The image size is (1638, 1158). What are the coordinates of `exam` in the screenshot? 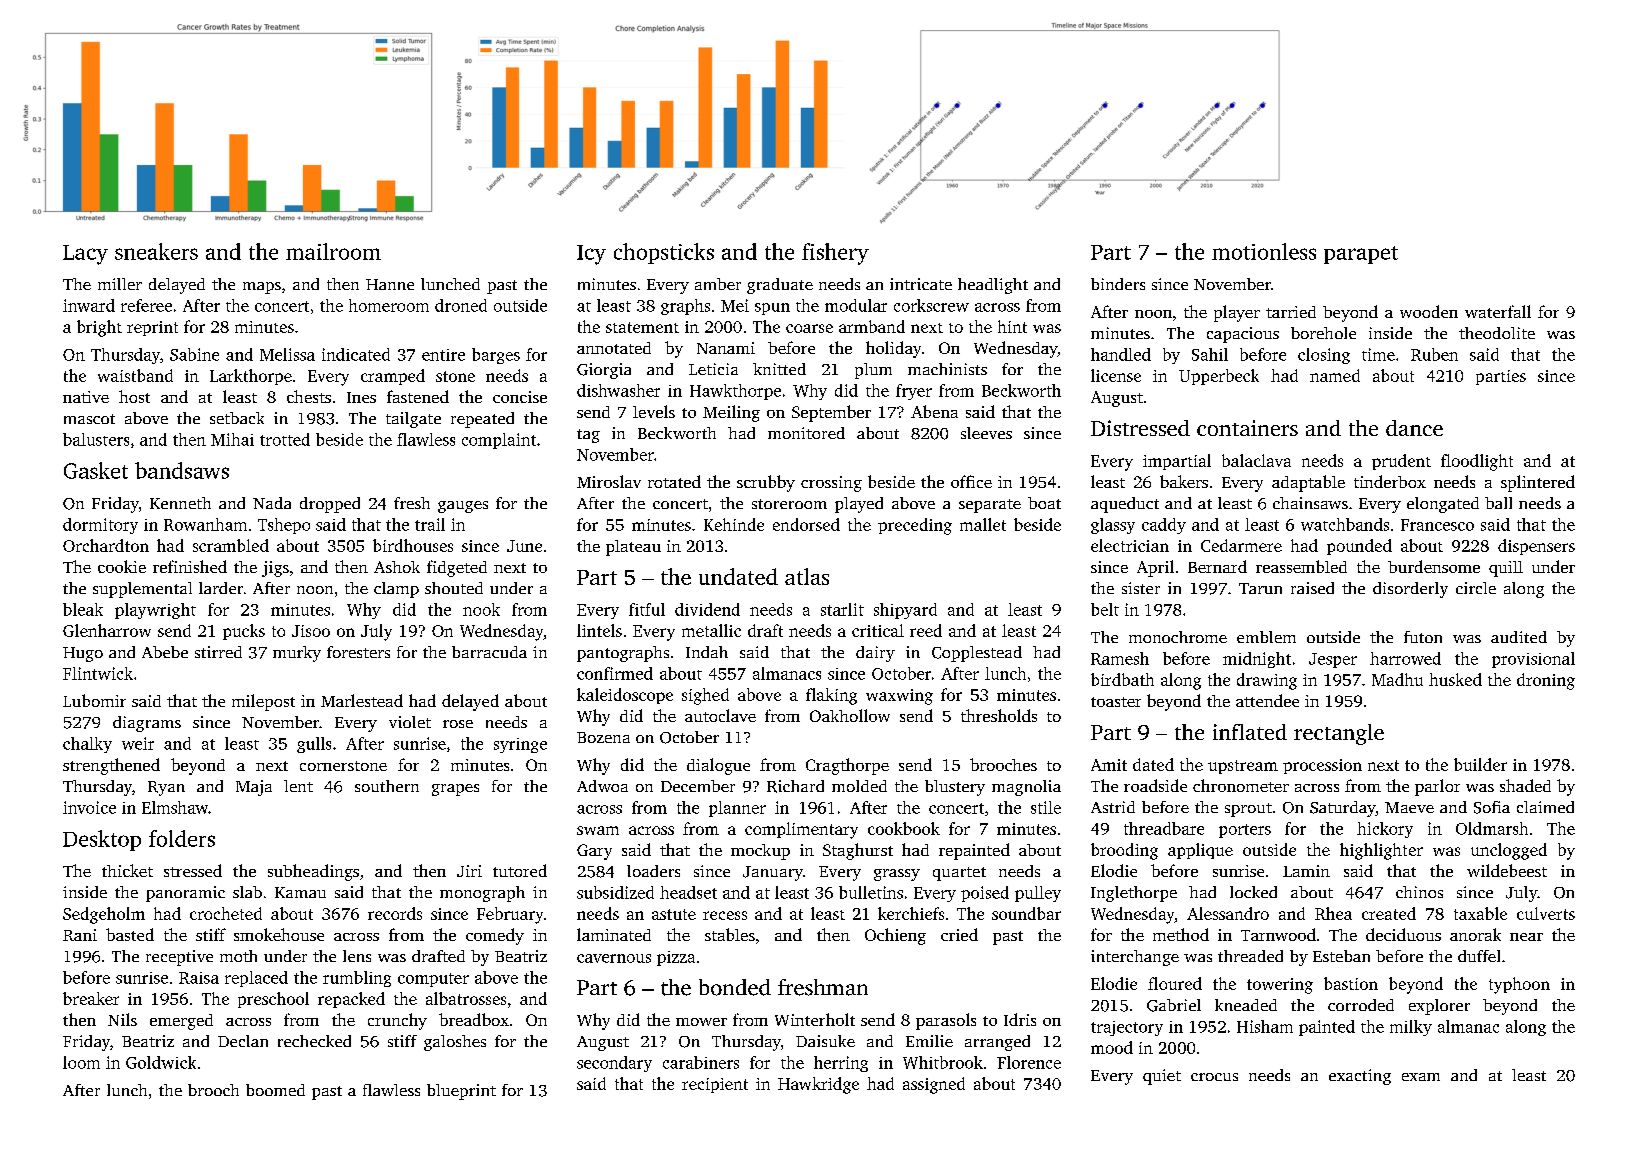 It's located at (1421, 1077).
